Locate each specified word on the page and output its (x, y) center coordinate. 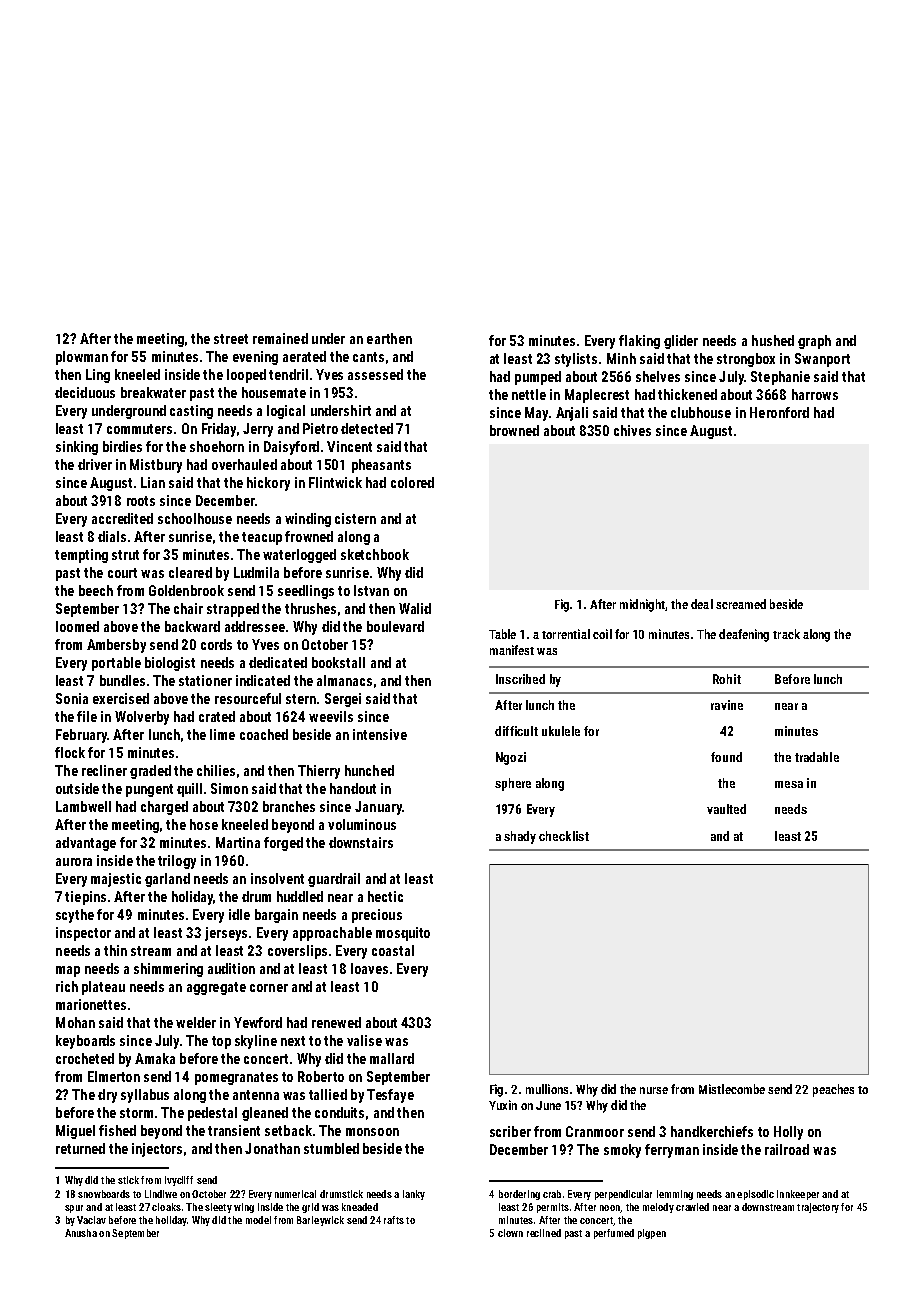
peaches (833, 1090)
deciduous (85, 392)
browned (514, 430)
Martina (238, 842)
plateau (103, 988)
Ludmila (256, 572)
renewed (336, 1022)
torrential (566, 634)
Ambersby (116, 646)
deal (702, 604)
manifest (512, 650)
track (786, 634)
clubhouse (701, 412)
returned (80, 1148)
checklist (564, 836)
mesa (789, 784)
